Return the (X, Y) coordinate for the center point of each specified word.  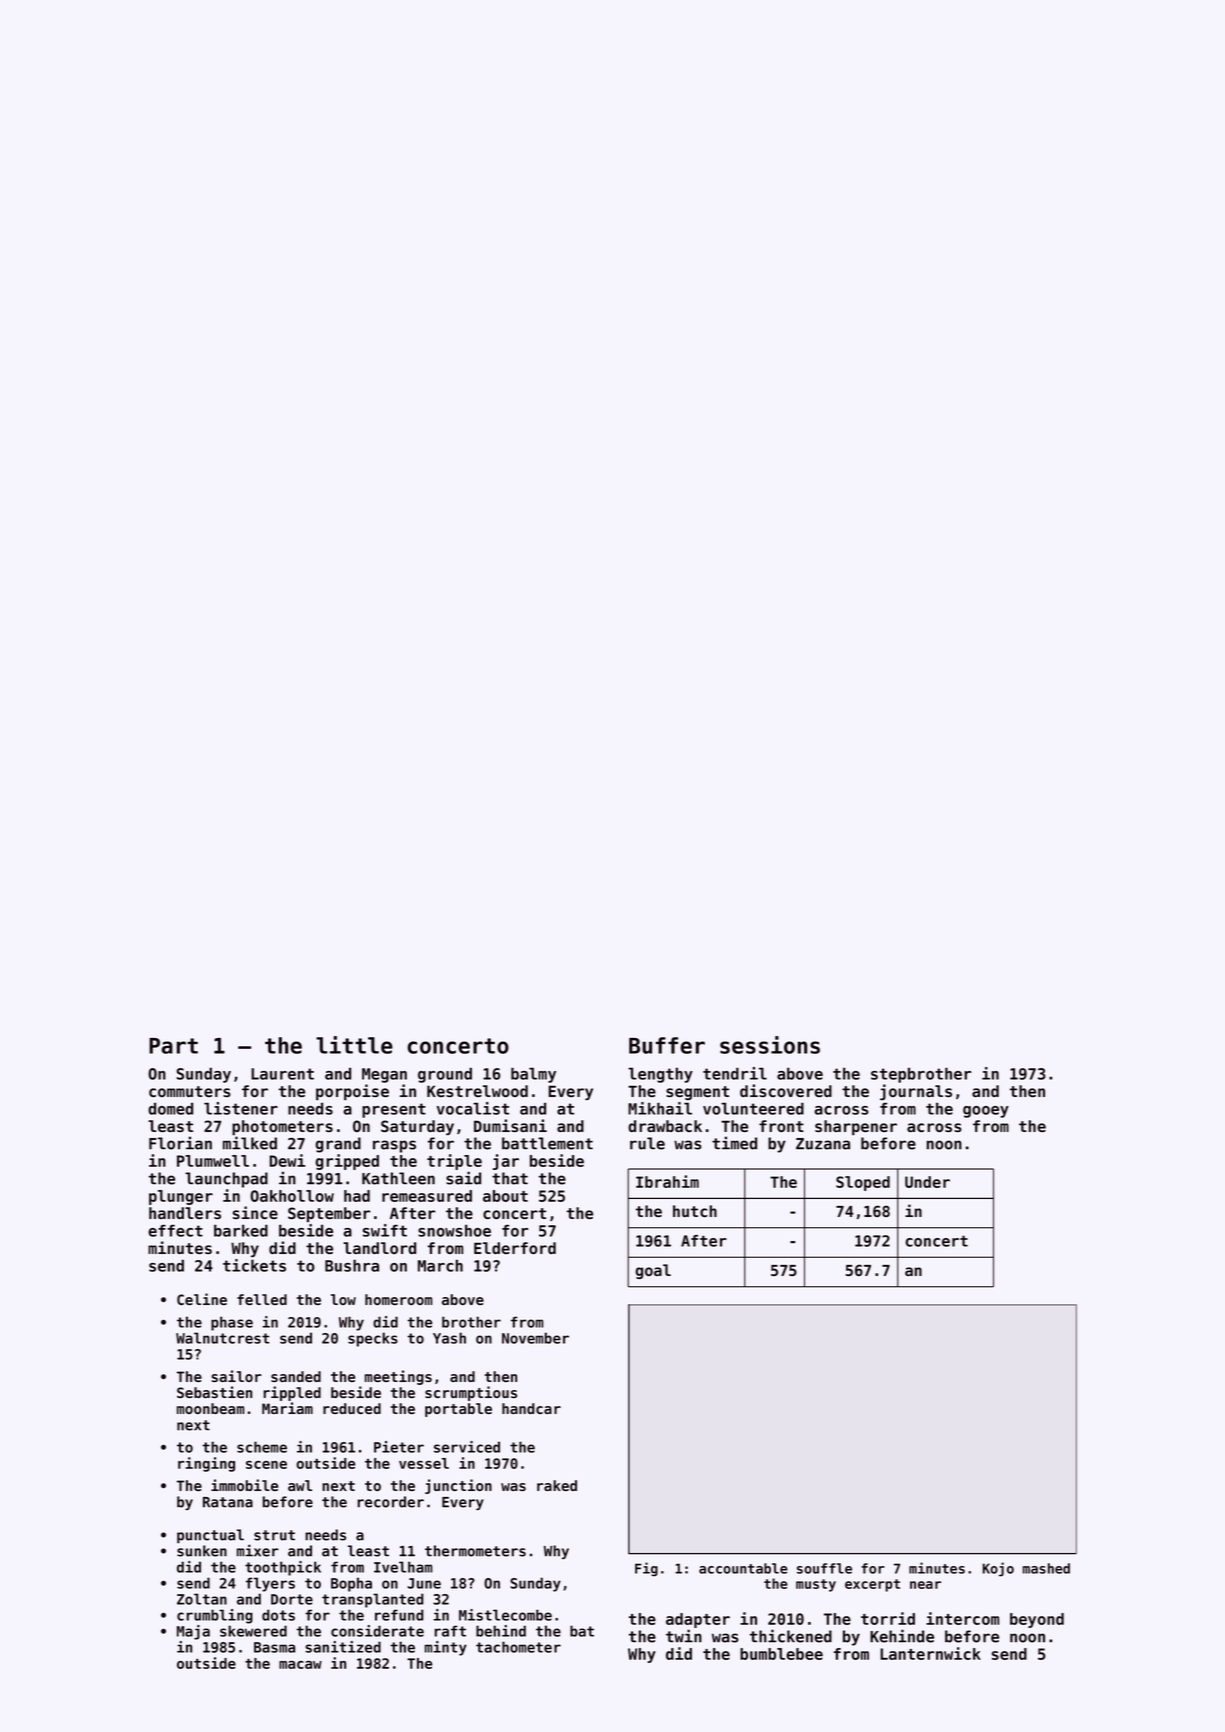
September (329, 1214)
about (505, 1196)
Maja (193, 1632)
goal (653, 1271)
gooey (986, 1112)
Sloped (863, 1183)
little (354, 1045)
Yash (449, 1338)
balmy (533, 1075)
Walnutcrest (222, 1338)
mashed (1046, 1568)
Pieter (399, 1447)
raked (557, 1485)
